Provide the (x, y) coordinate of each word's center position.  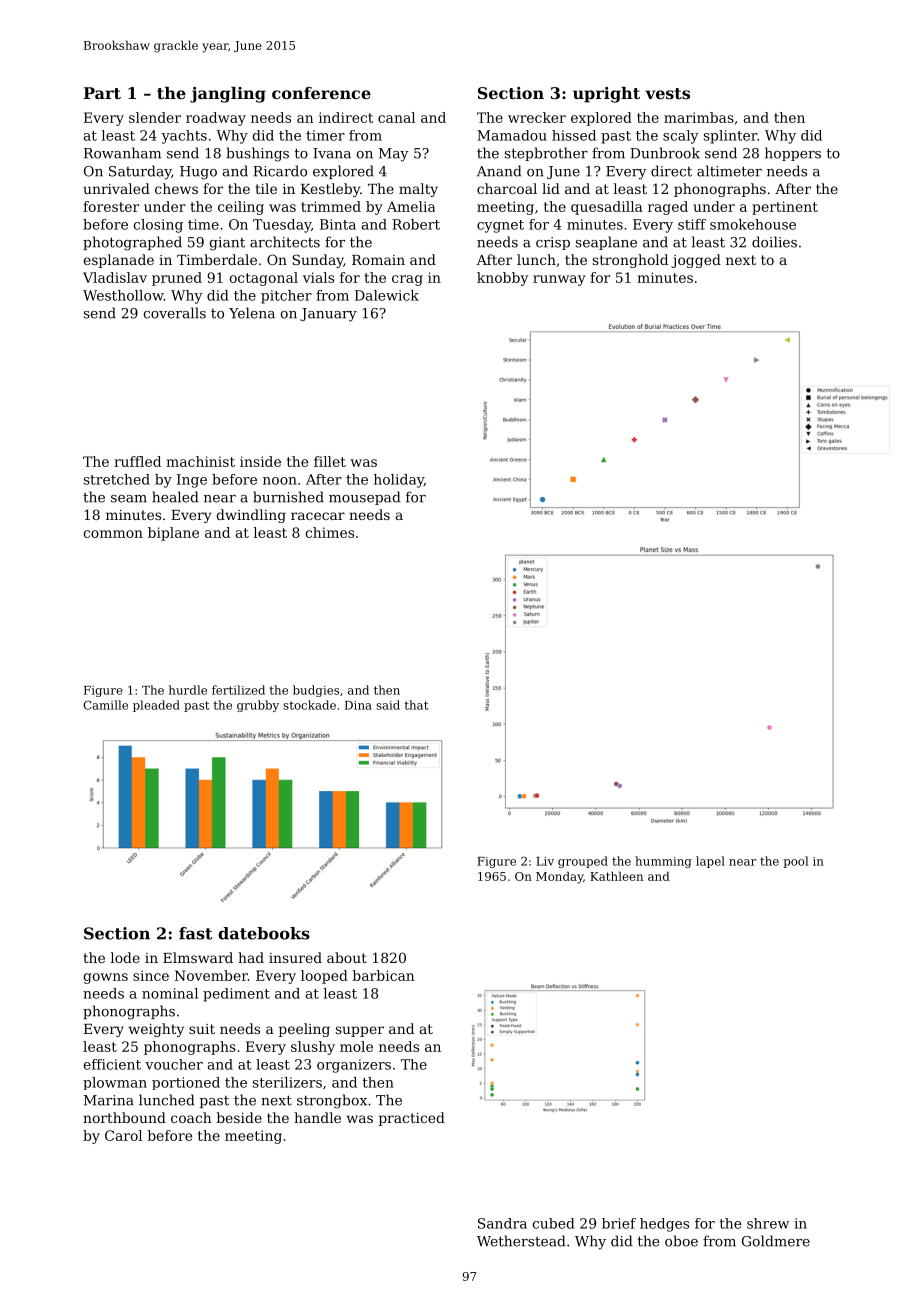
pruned (177, 279)
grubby (258, 706)
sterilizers (287, 1082)
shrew (768, 1223)
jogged (696, 261)
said (388, 705)
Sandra (502, 1223)
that (416, 705)
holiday (399, 481)
